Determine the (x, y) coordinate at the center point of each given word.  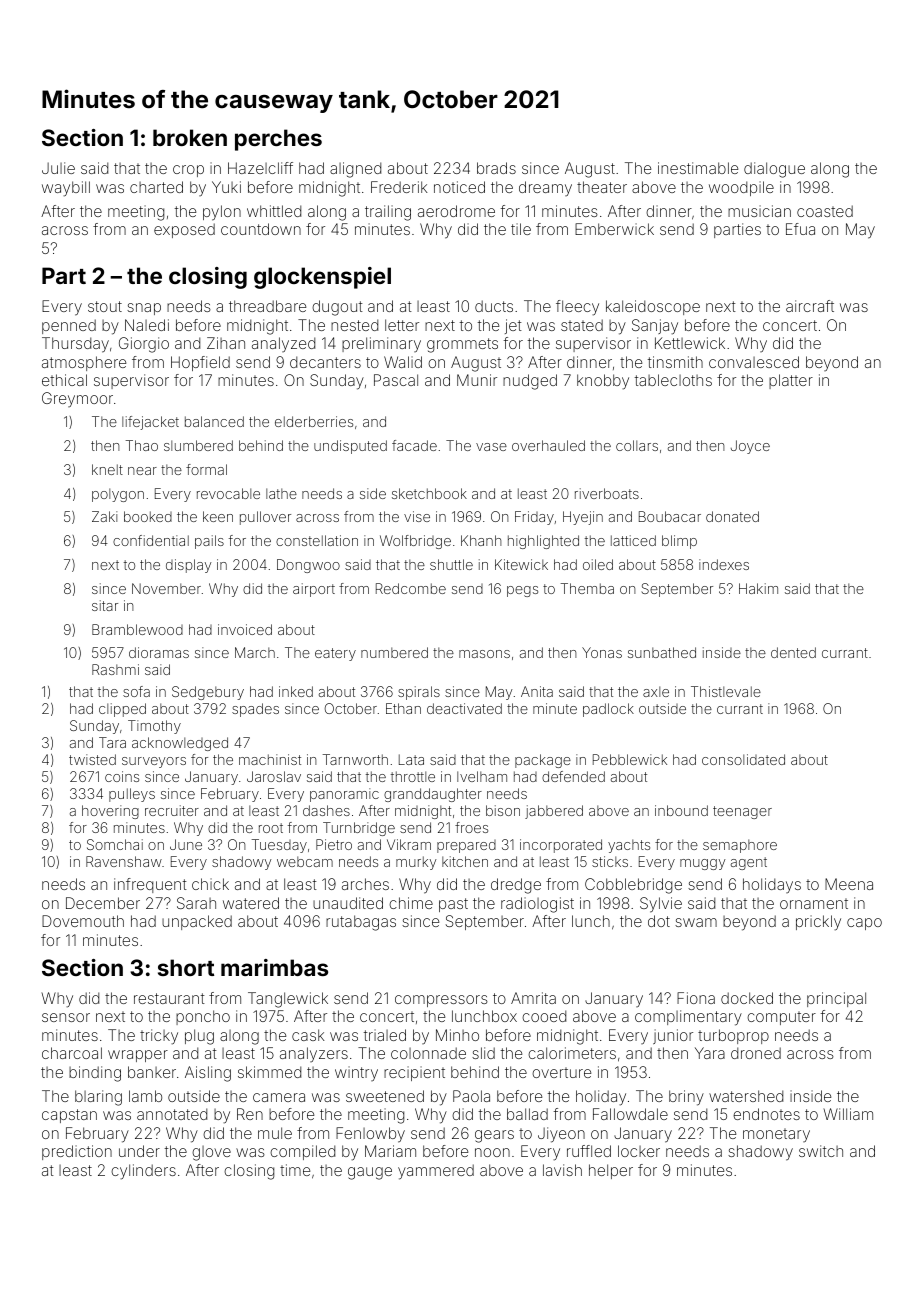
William (848, 1114)
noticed (459, 187)
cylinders (143, 1172)
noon (492, 1152)
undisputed (350, 447)
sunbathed (662, 652)
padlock (608, 710)
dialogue (774, 170)
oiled (598, 564)
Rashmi (115, 669)
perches (278, 140)
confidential (151, 540)
